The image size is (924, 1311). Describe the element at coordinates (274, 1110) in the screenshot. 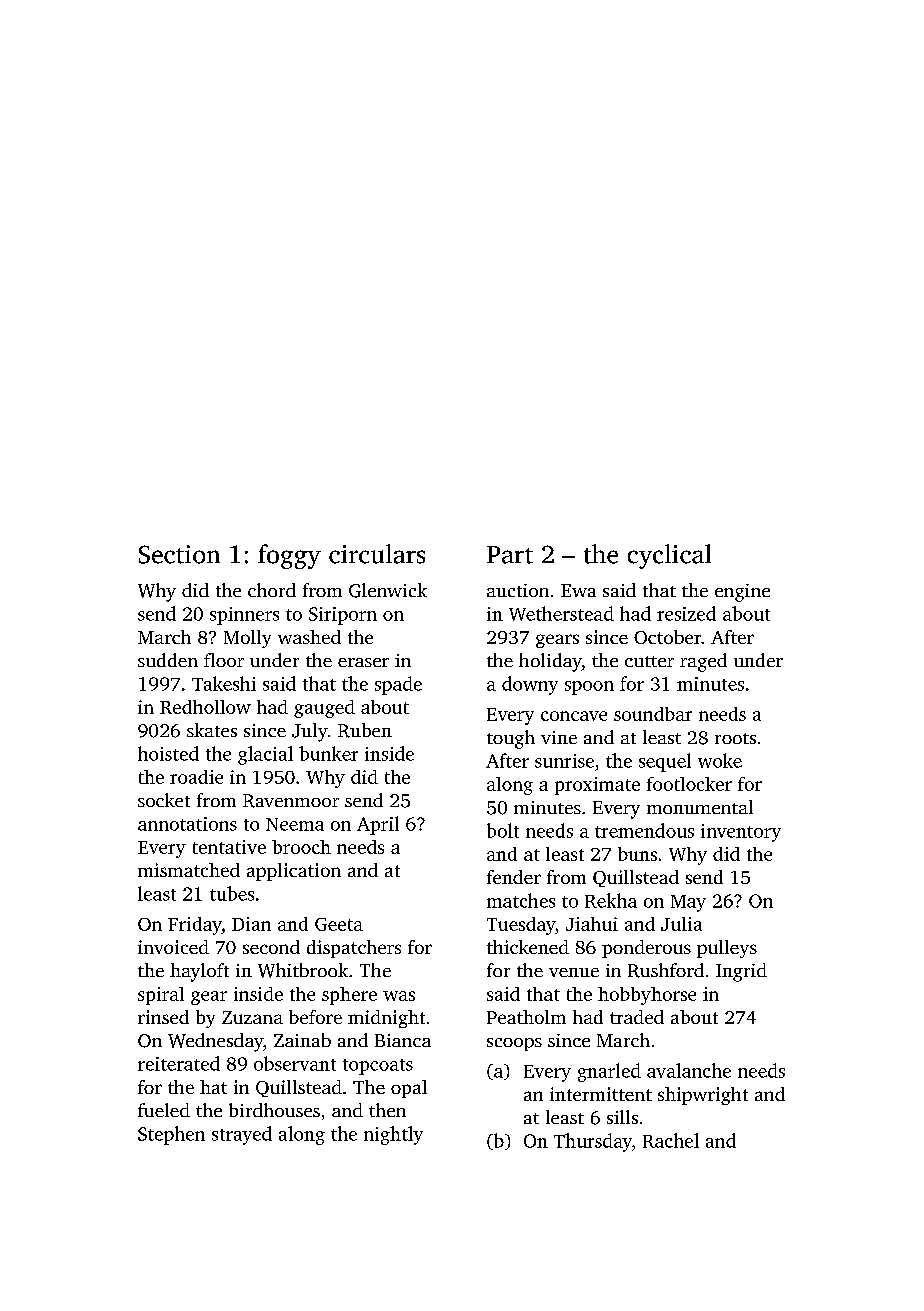

I see `birdhouses` at that location.
